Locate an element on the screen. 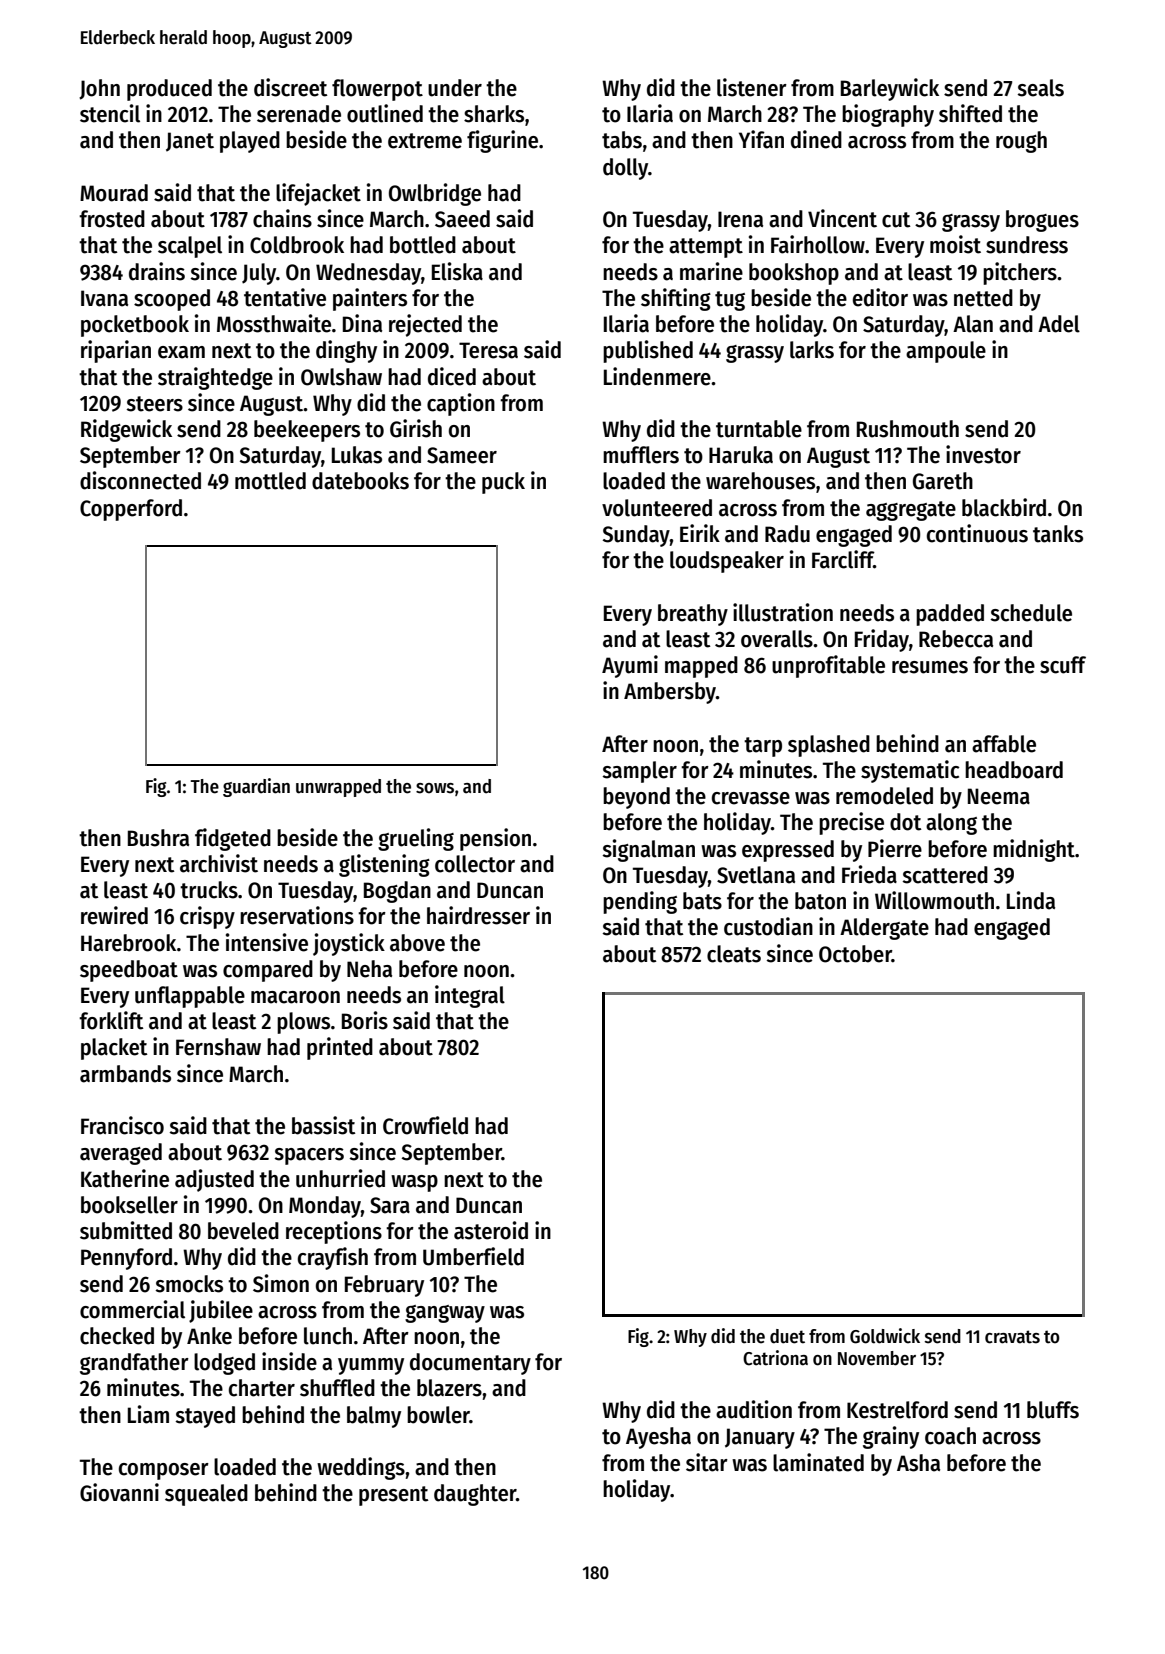 The image size is (1165, 1654). grainy is located at coordinates (891, 1437).
